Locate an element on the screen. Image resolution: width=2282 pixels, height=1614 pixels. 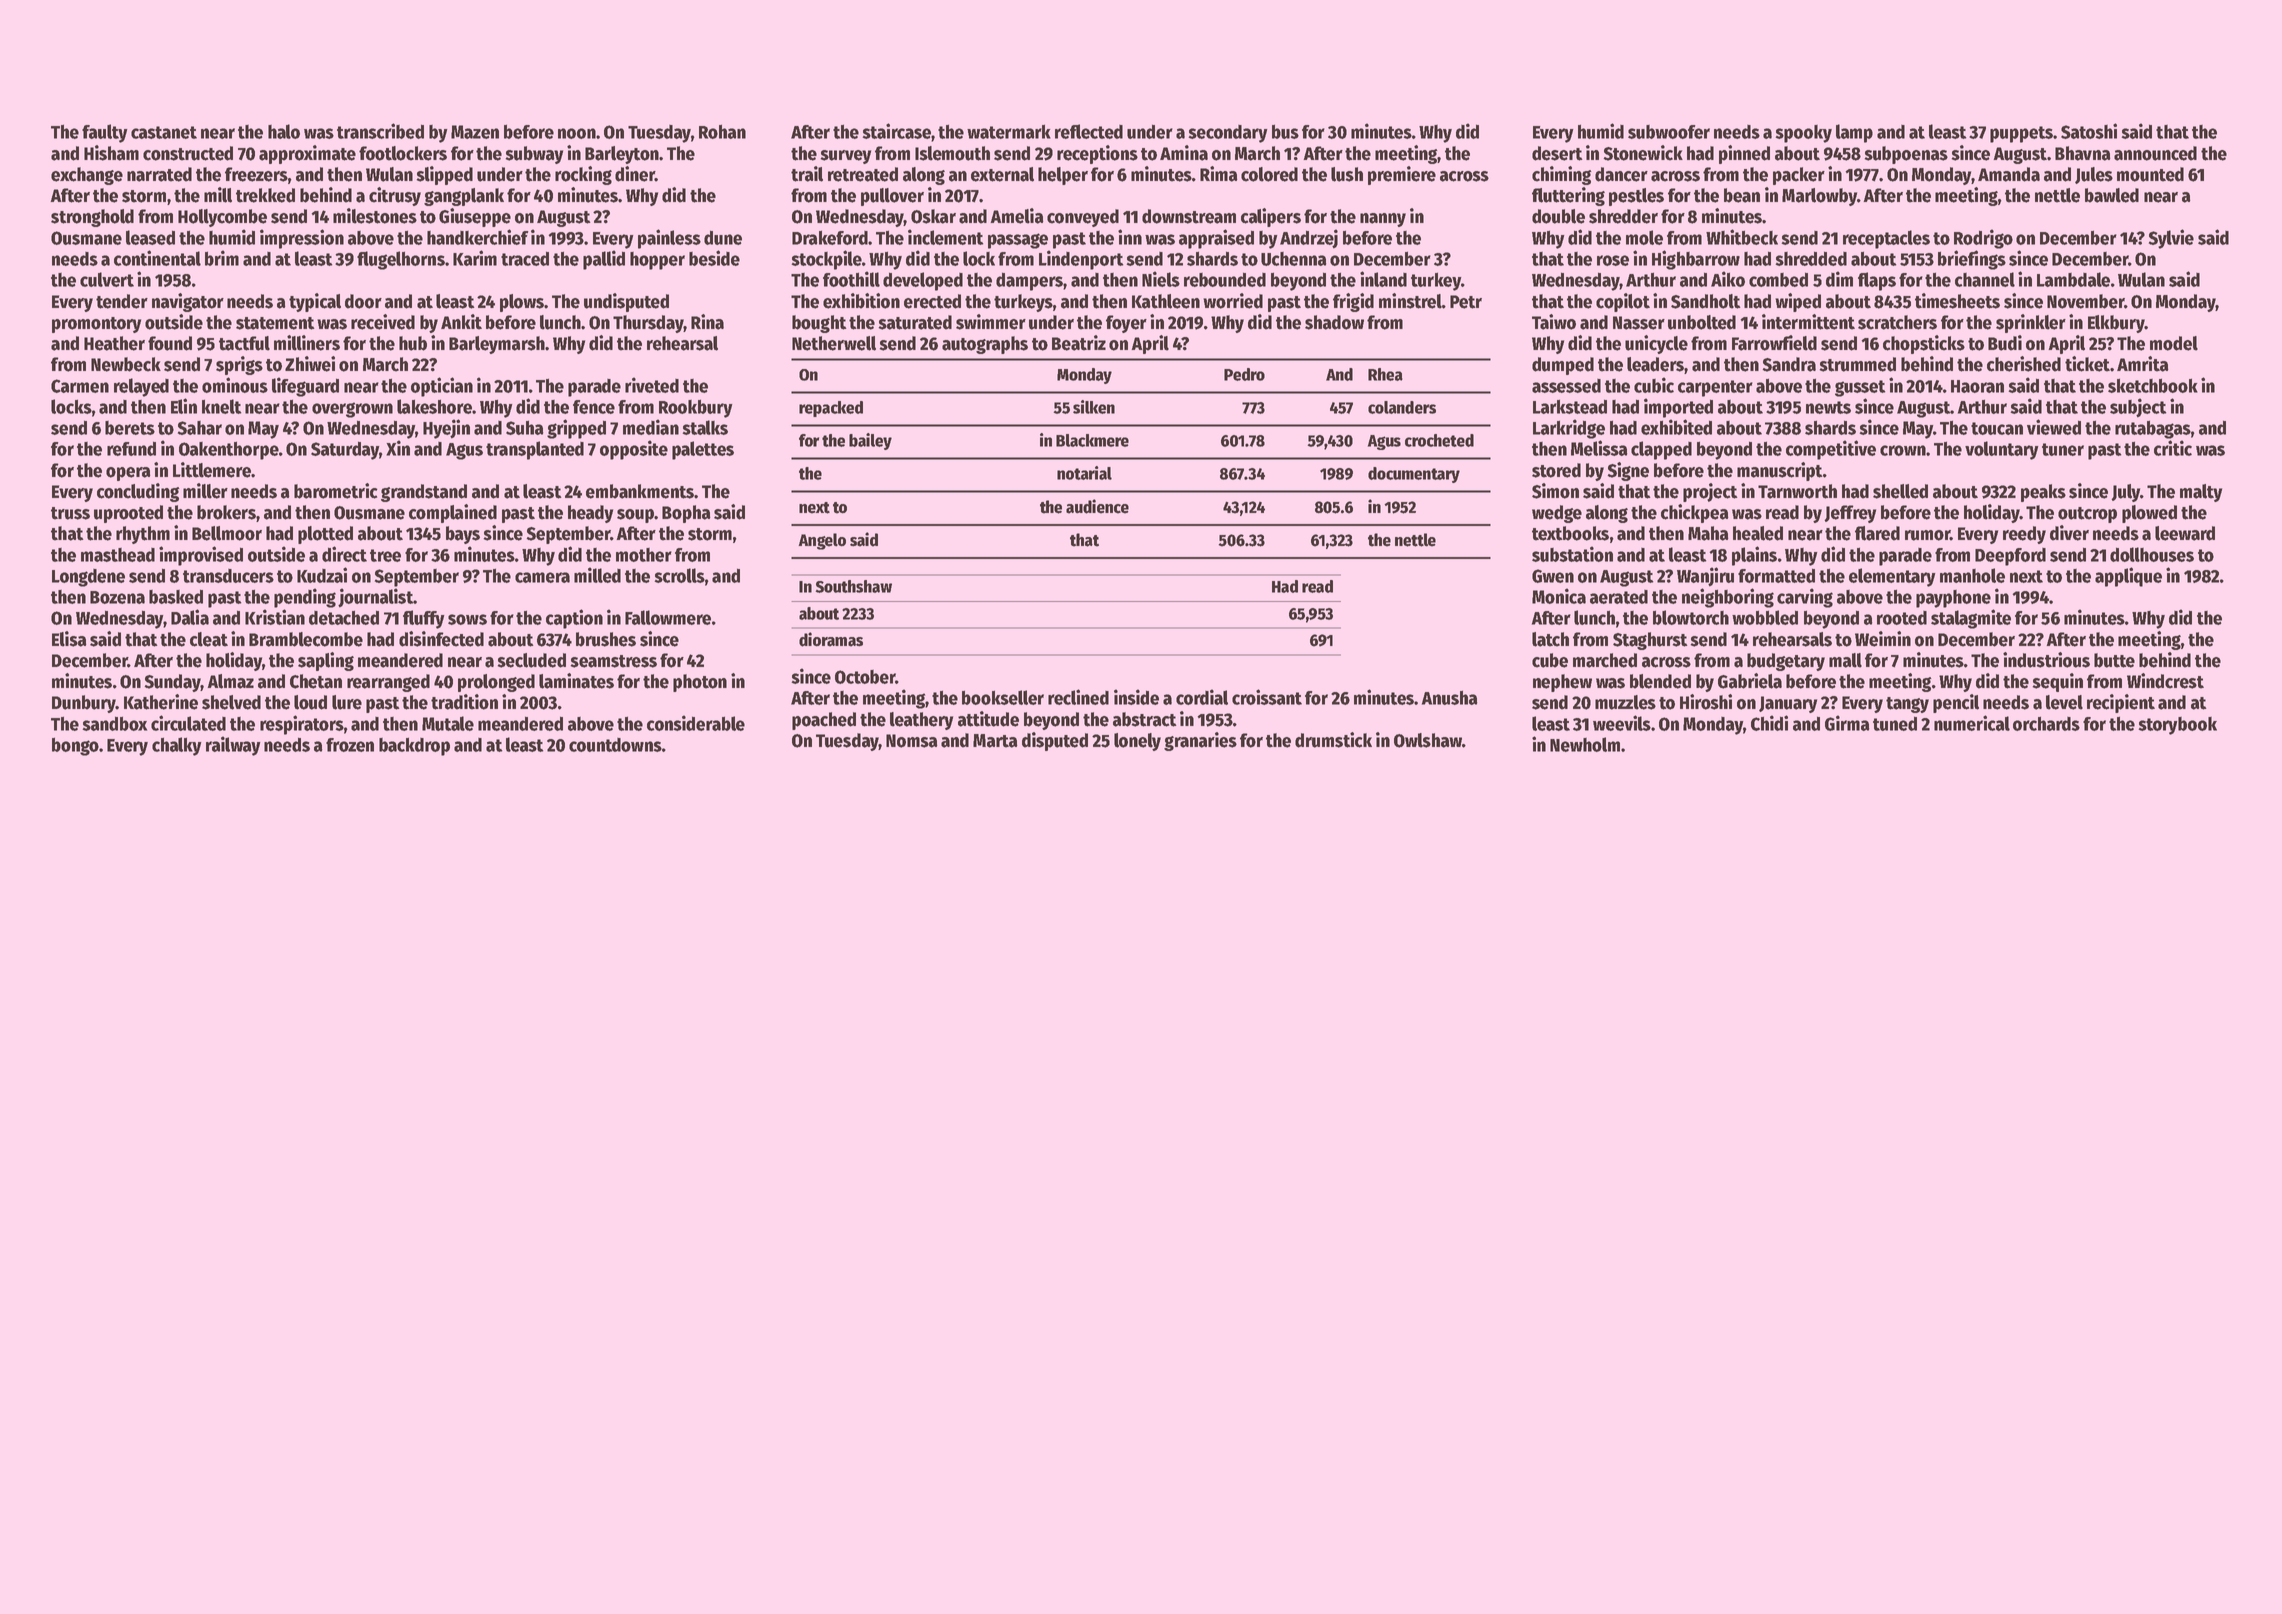
lonely is located at coordinates (1137, 742).
